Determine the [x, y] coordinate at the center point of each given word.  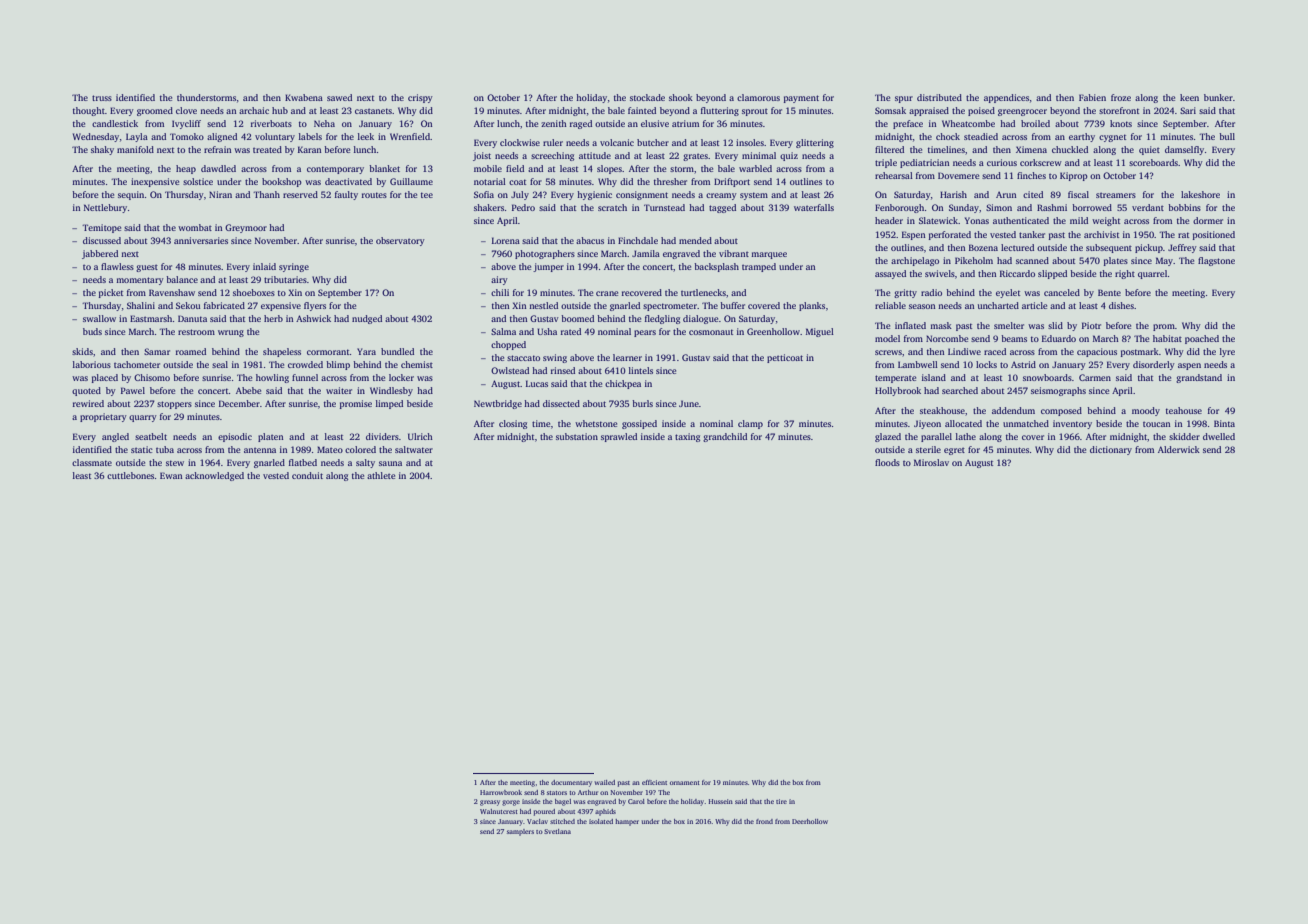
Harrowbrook [501, 792]
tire [781, 801]
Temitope [101, 228]
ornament [685, 783]
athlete [381, 475]
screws [888, 352]
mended [695, 240]
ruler [553, 142]
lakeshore [1200, 194]
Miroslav [931, 462]
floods [887, 462]
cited [1033, 194]
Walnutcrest [499, 811]
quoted [86, 391]
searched [960, 390]
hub [280, 110]
